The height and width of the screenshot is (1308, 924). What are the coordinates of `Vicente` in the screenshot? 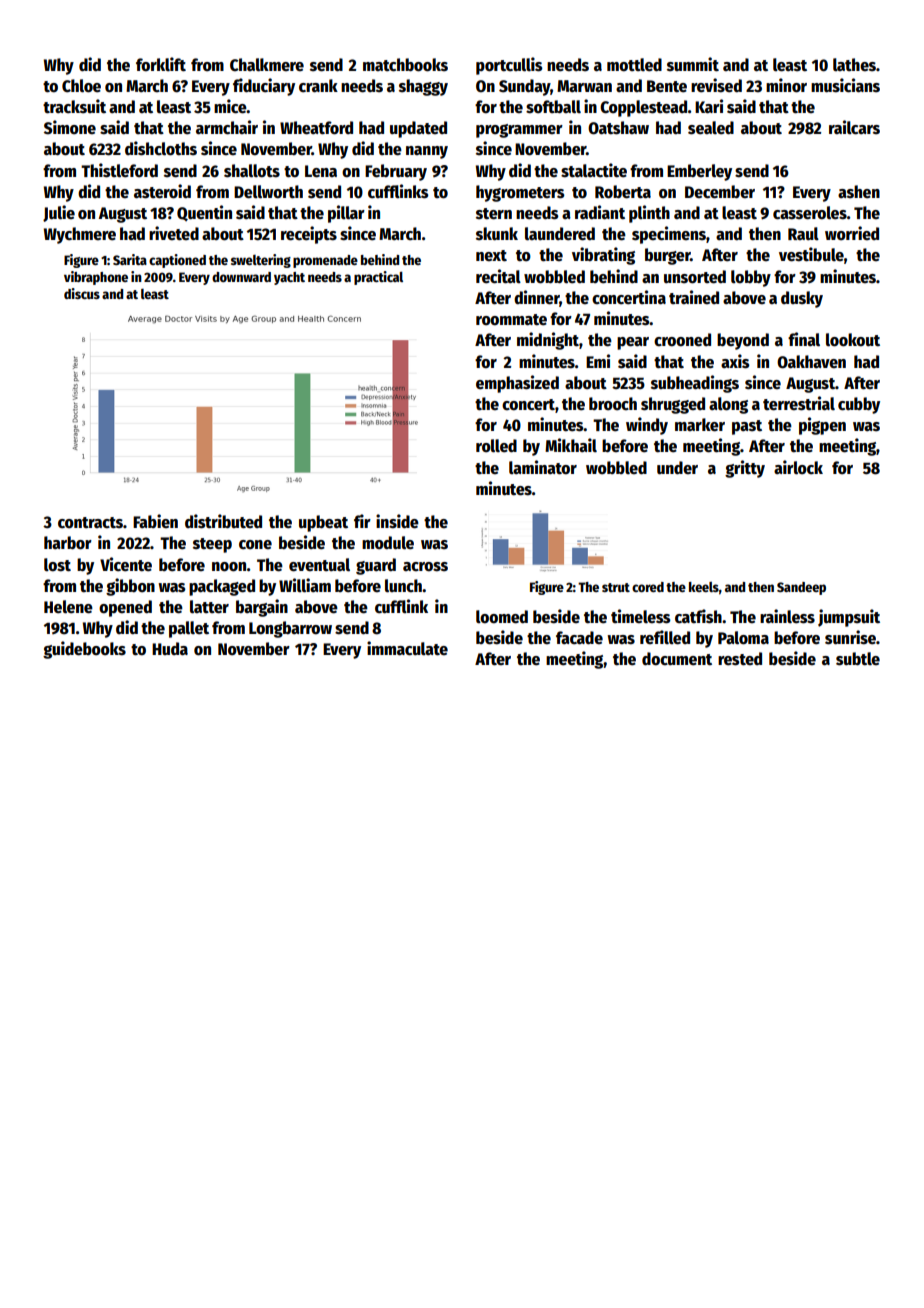 It's located at (126, 564).
